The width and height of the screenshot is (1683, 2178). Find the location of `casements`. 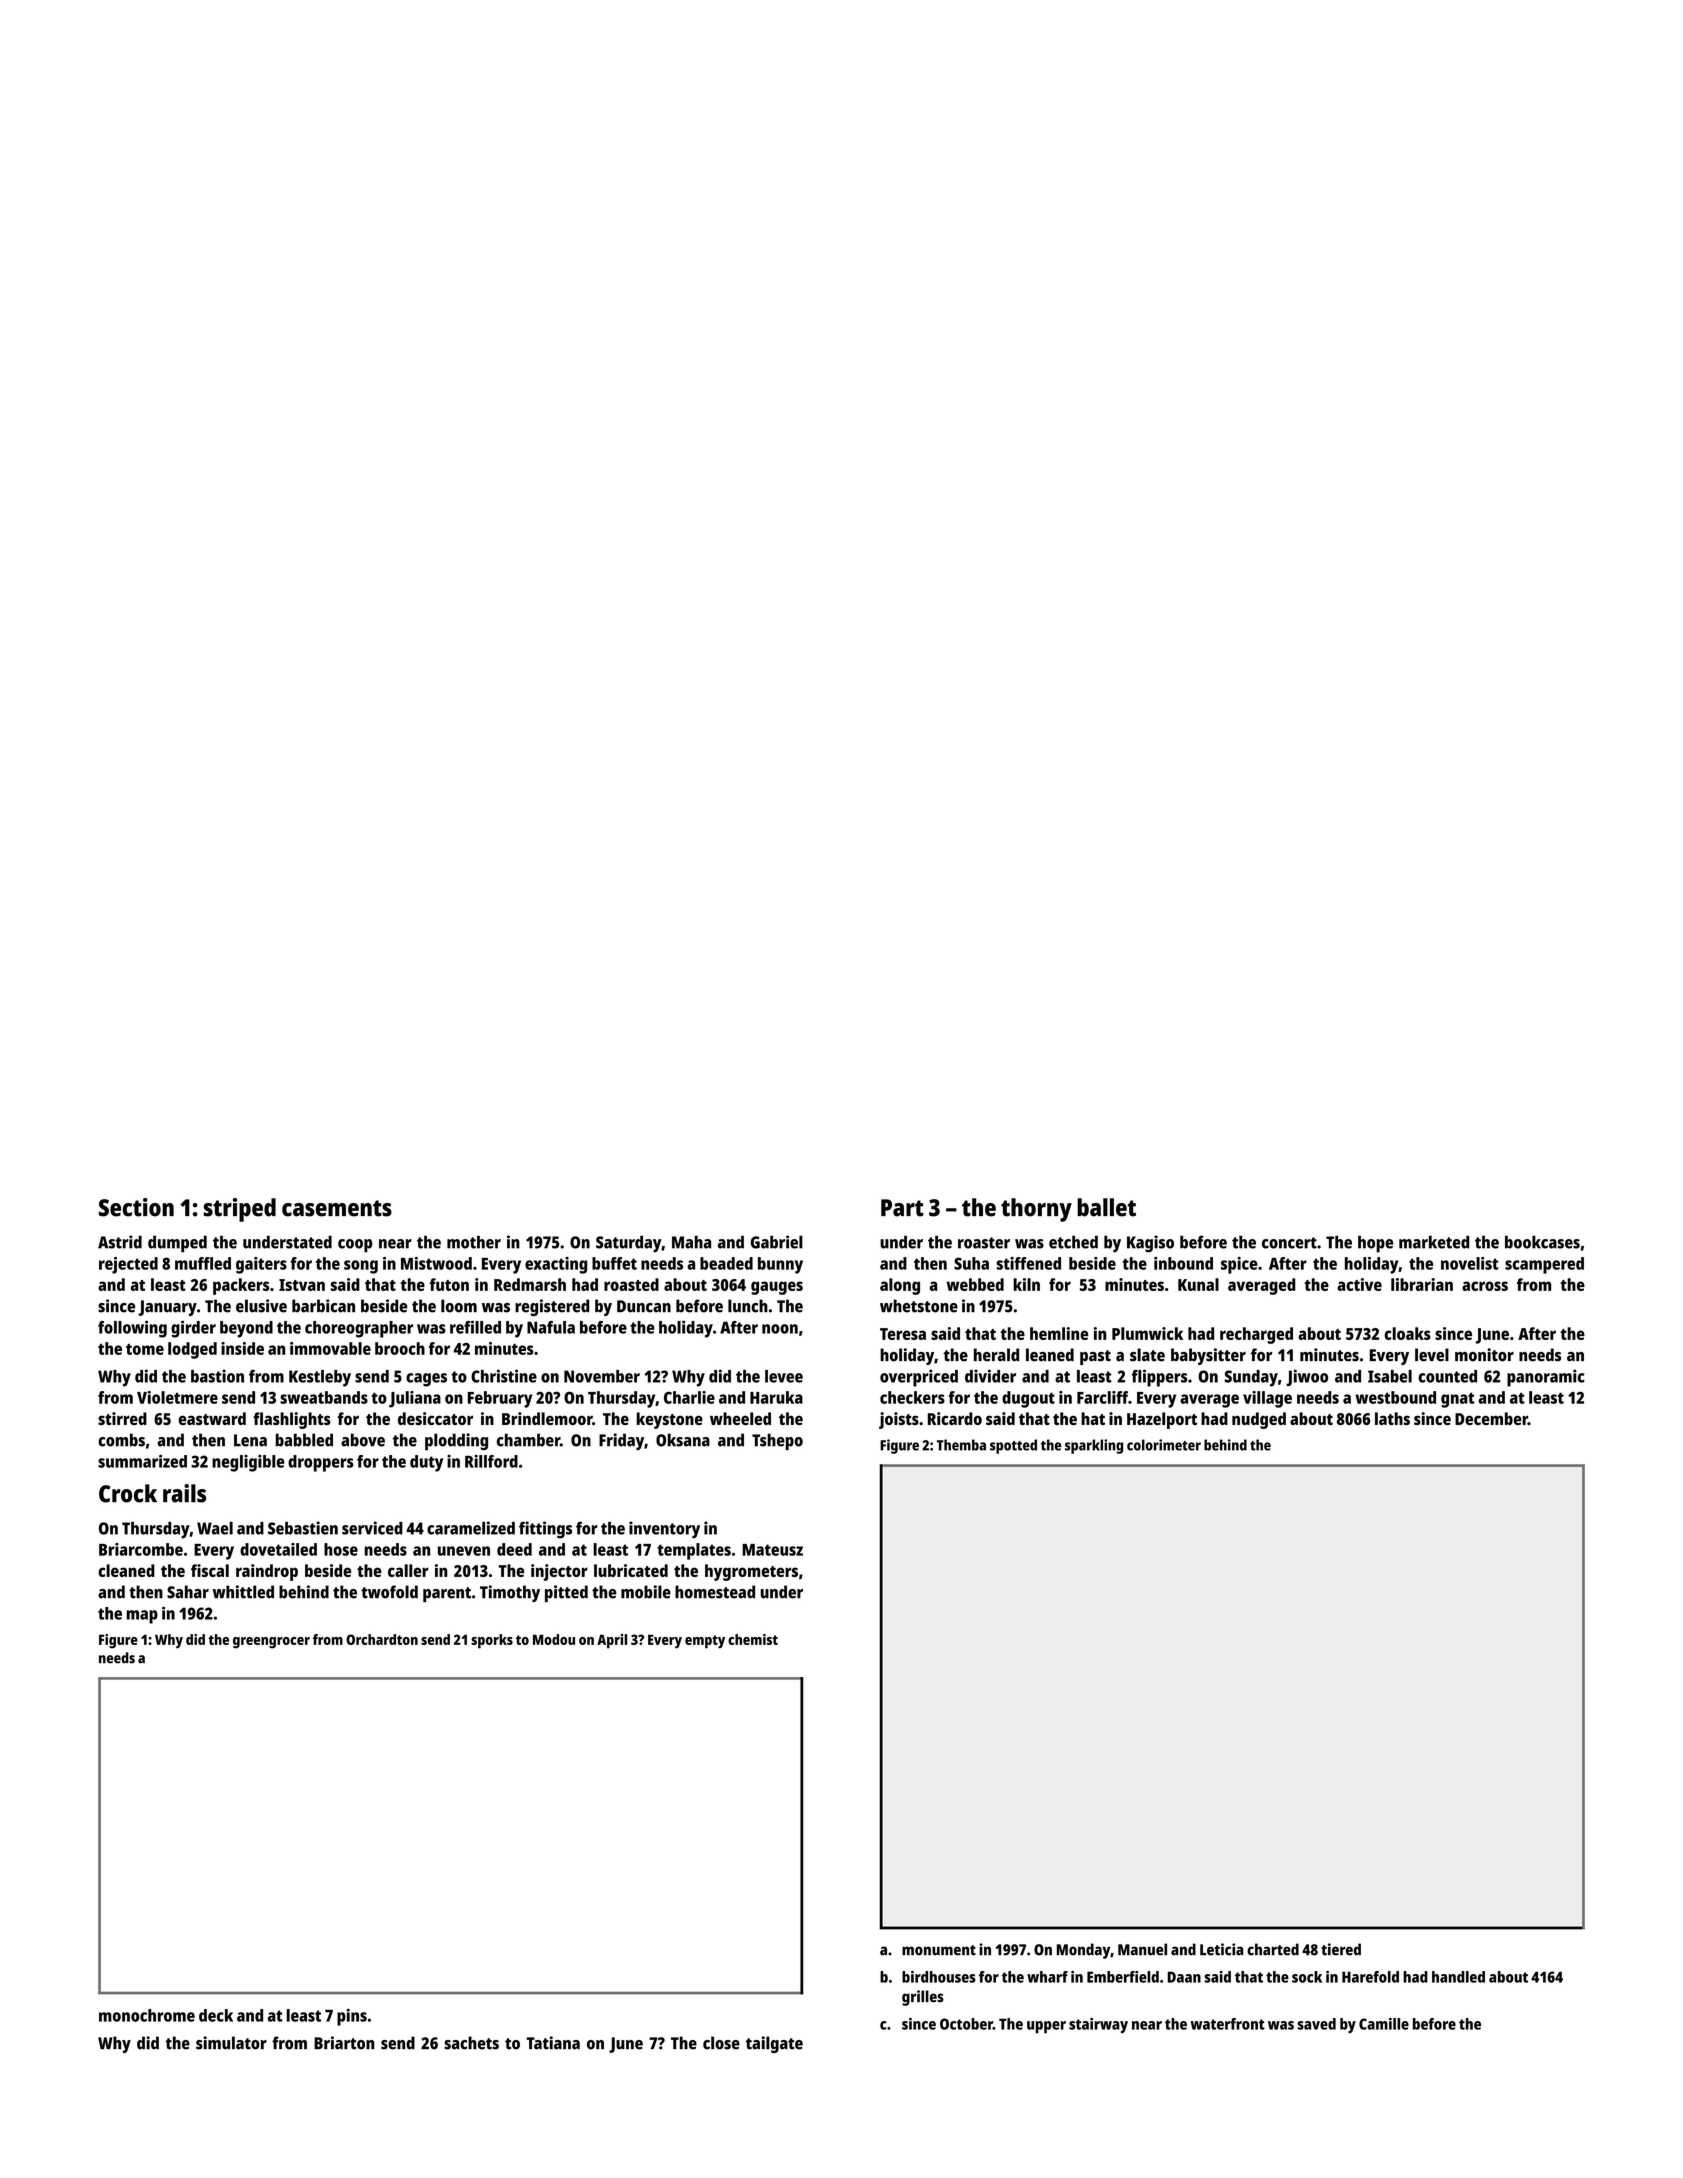

casements is located at coordinates (337, 1208).
